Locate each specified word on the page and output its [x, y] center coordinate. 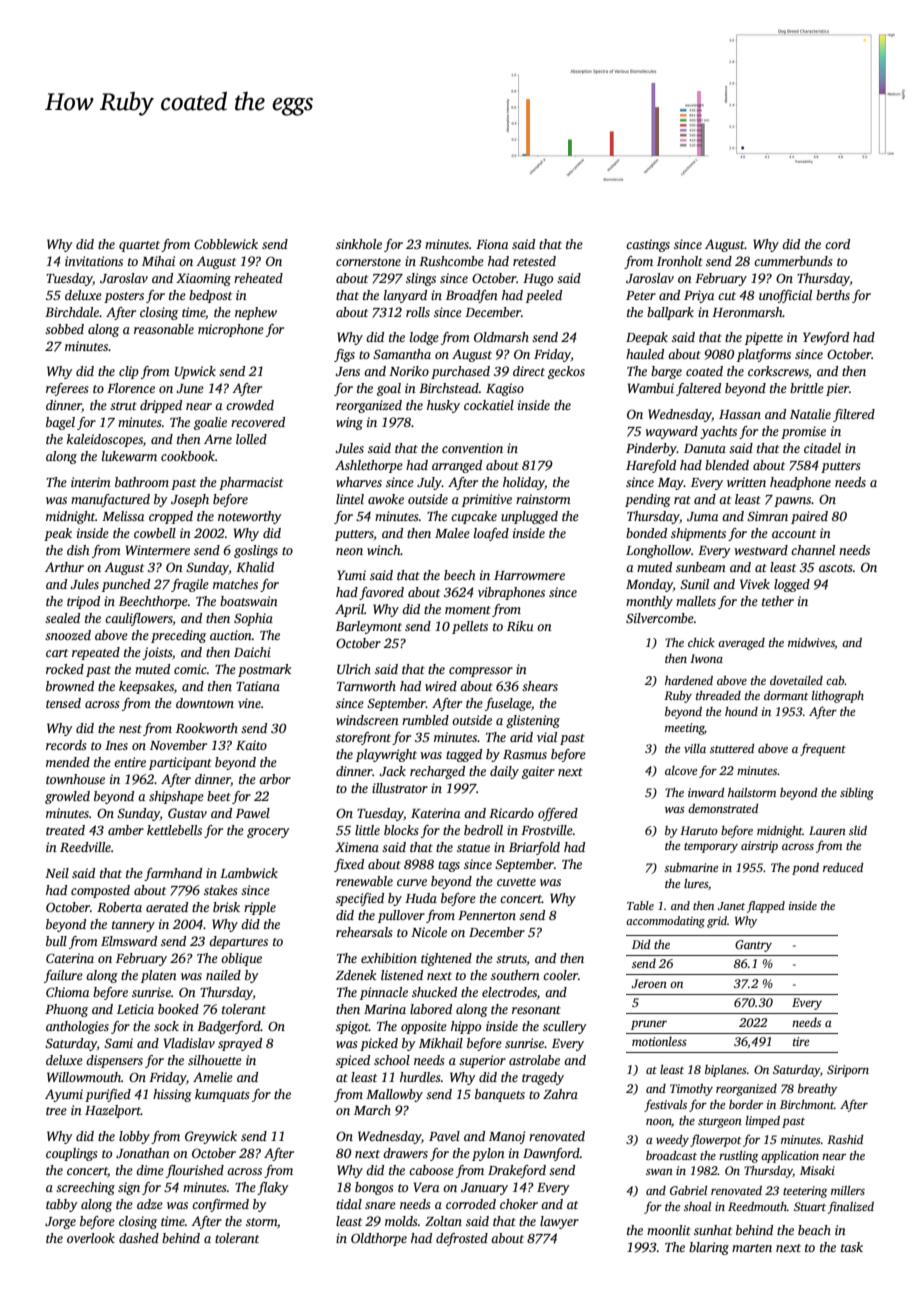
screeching [85, 1188]
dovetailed [796, 680]
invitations [94, 261]
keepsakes [146, 687]
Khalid [255, 567]
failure [63, 976]
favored [381, 593]
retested [534, 261]
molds [401, 1221]
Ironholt [680, 261]
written [746, 482]
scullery [565, 1027]
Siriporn [848, 1071]
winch [384, 550]
